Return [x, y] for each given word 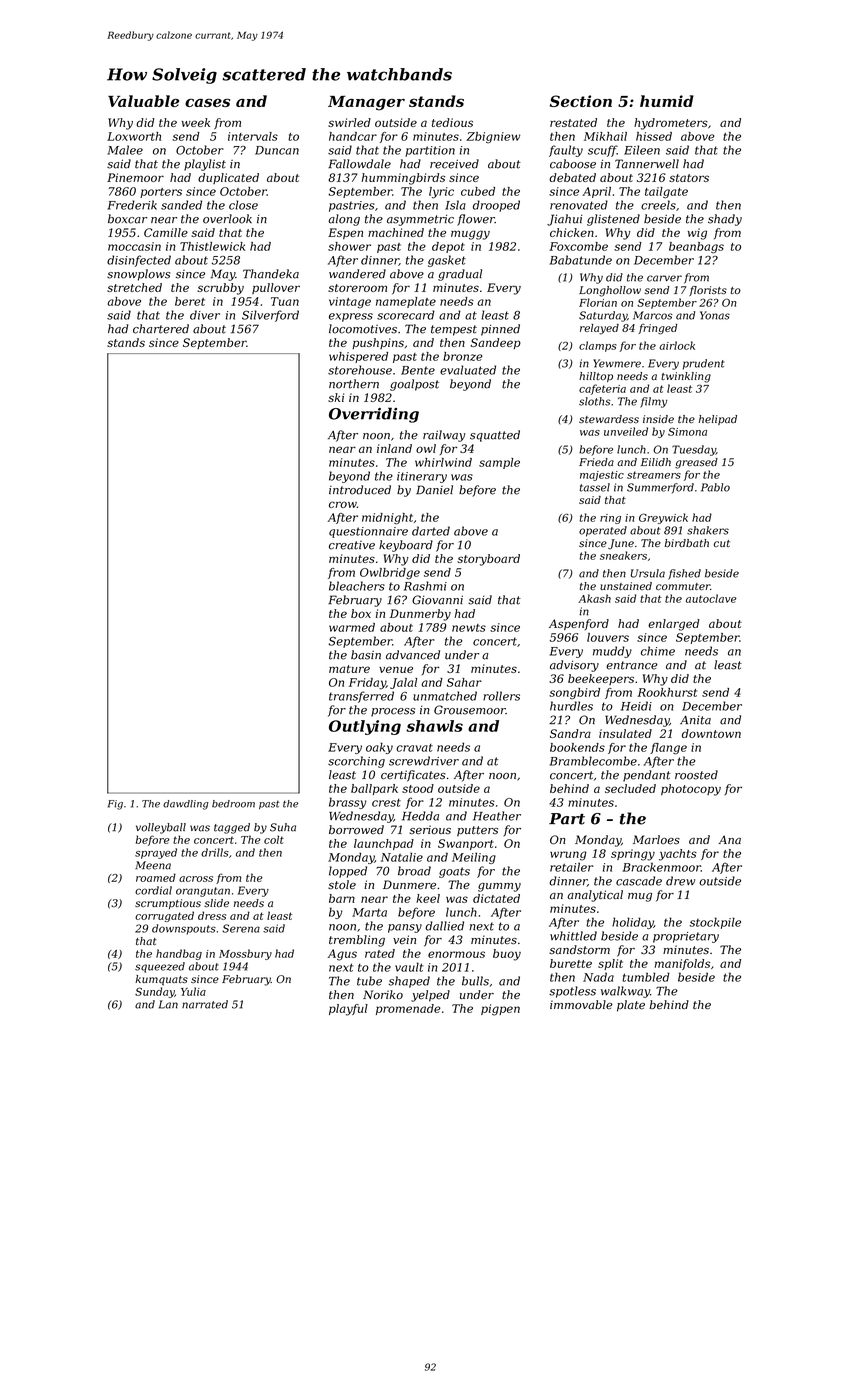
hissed [654, 136]
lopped [348, 872]
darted [431, 531]
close [243, 205]
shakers [708, 530]
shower [349, 246]
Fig [115, 805]
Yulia [193, 991]
